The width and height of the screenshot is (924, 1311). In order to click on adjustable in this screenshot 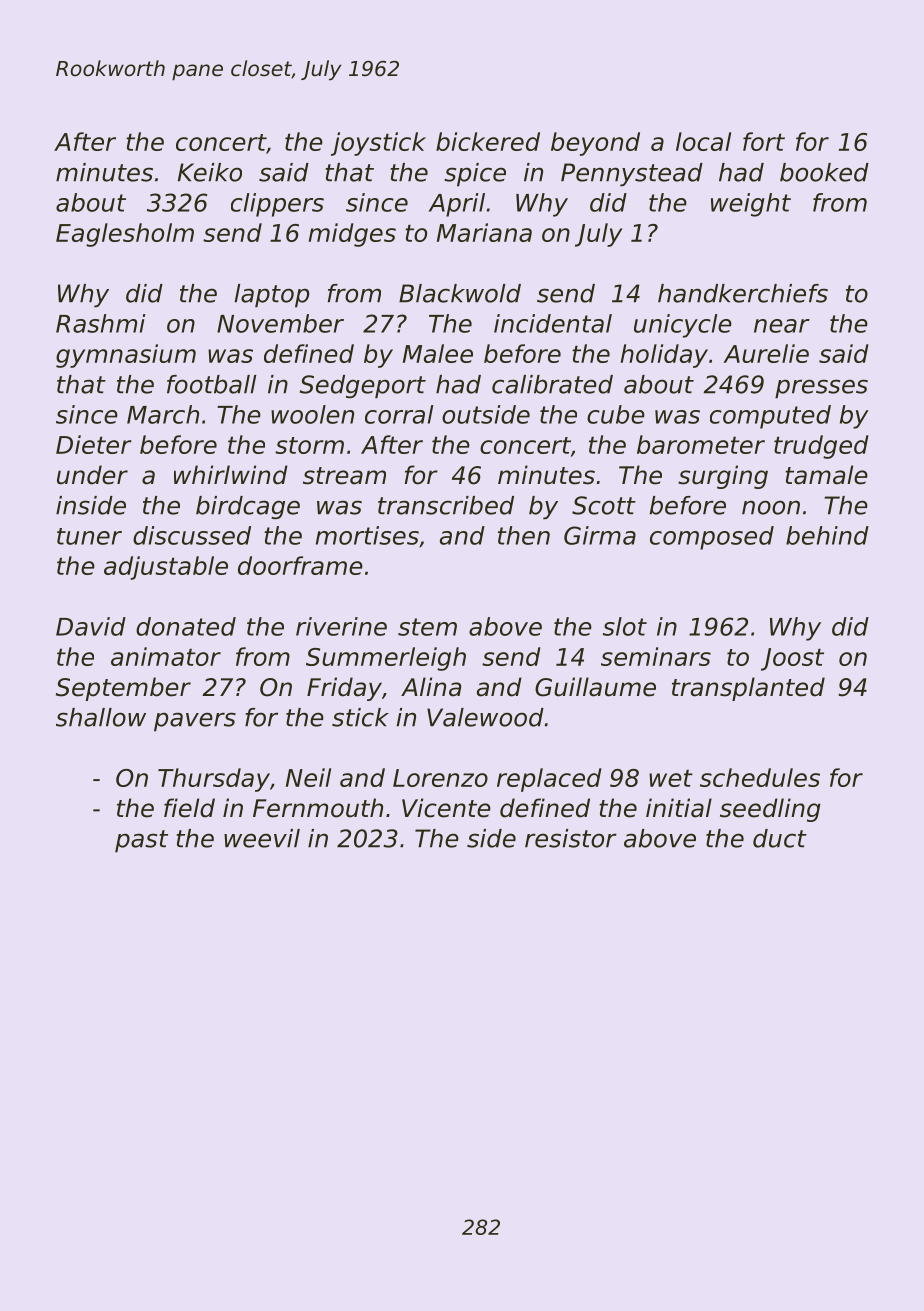, I will do `click(166, 568)`.
